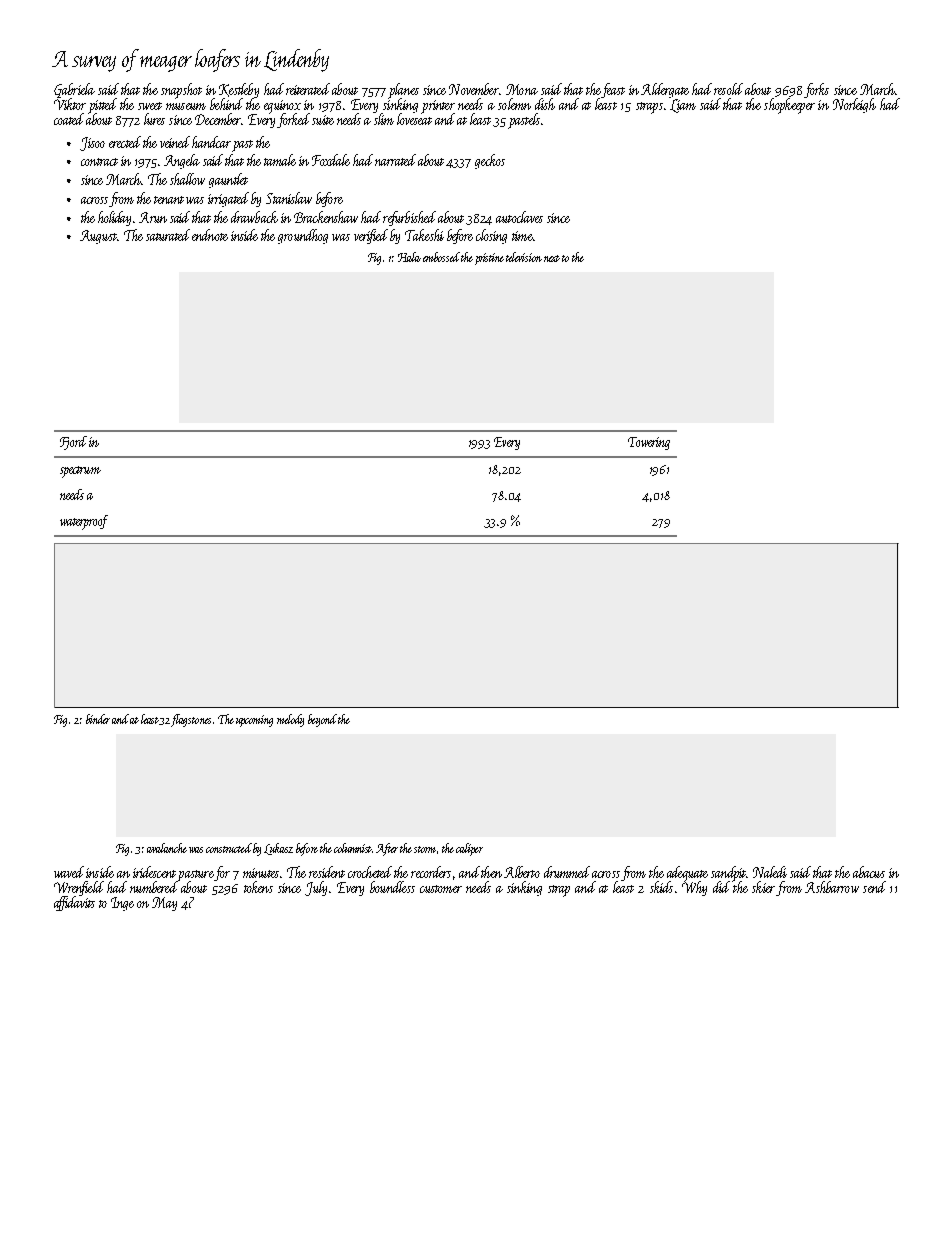  Describe the element at coordinates (258, 887) in the document. I see `tokens` at that location.
